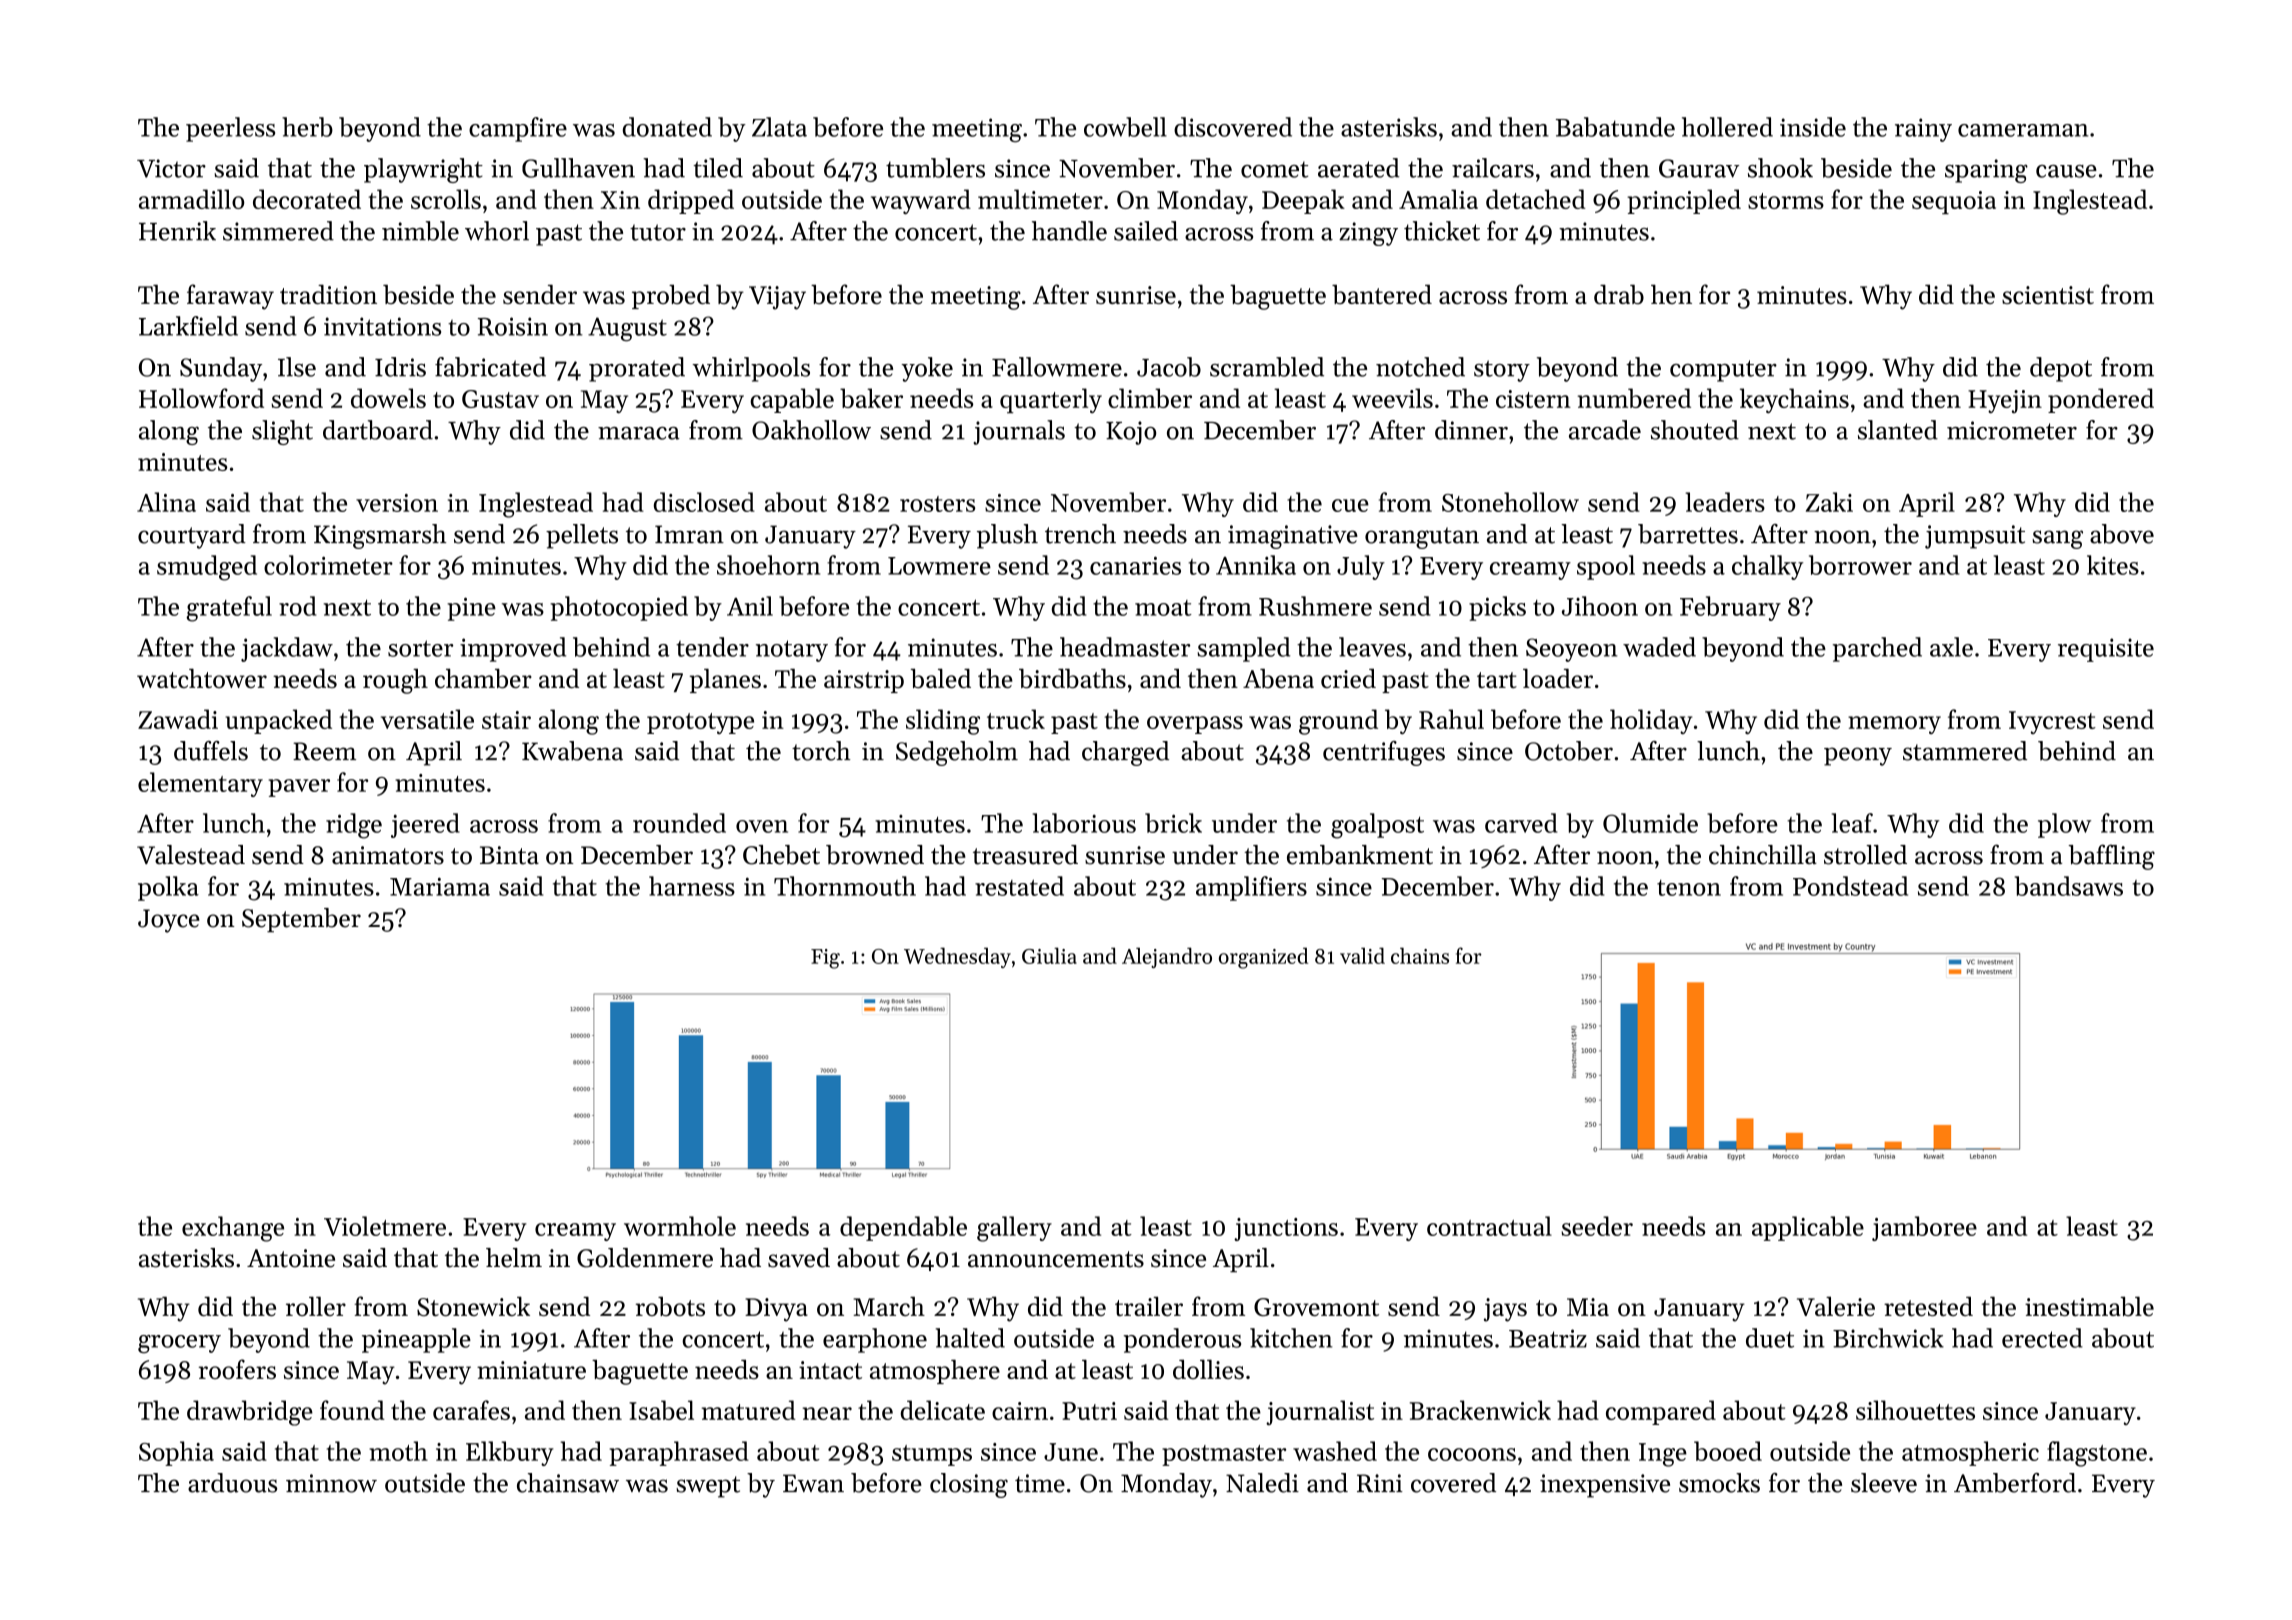 The height and width of the screenshot is (1620, 2292). Describe the element at coordinates (935, 168) in the screenshot. I see `tumblers` at that location.
